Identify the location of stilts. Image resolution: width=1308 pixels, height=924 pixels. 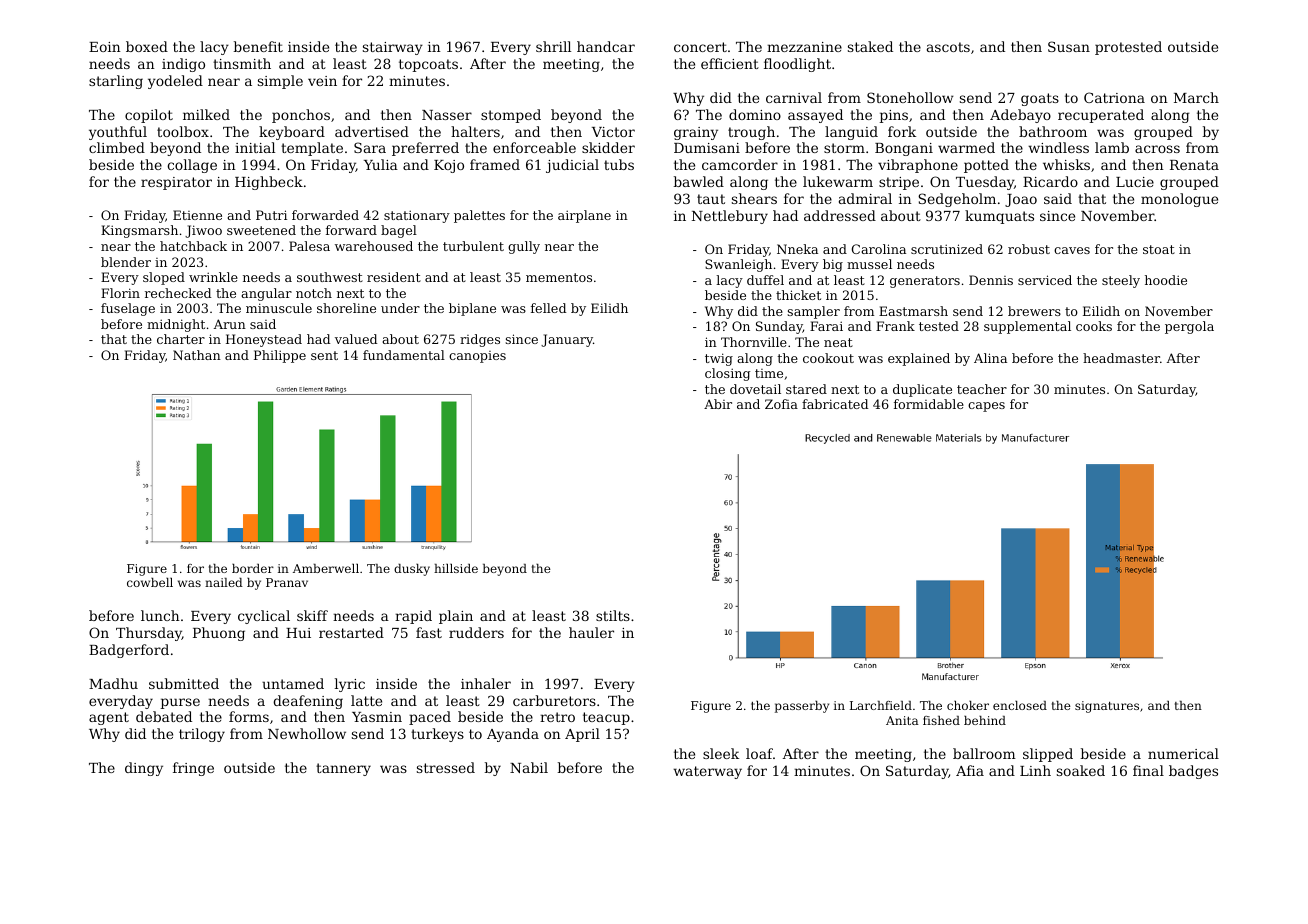
(613, 615).
